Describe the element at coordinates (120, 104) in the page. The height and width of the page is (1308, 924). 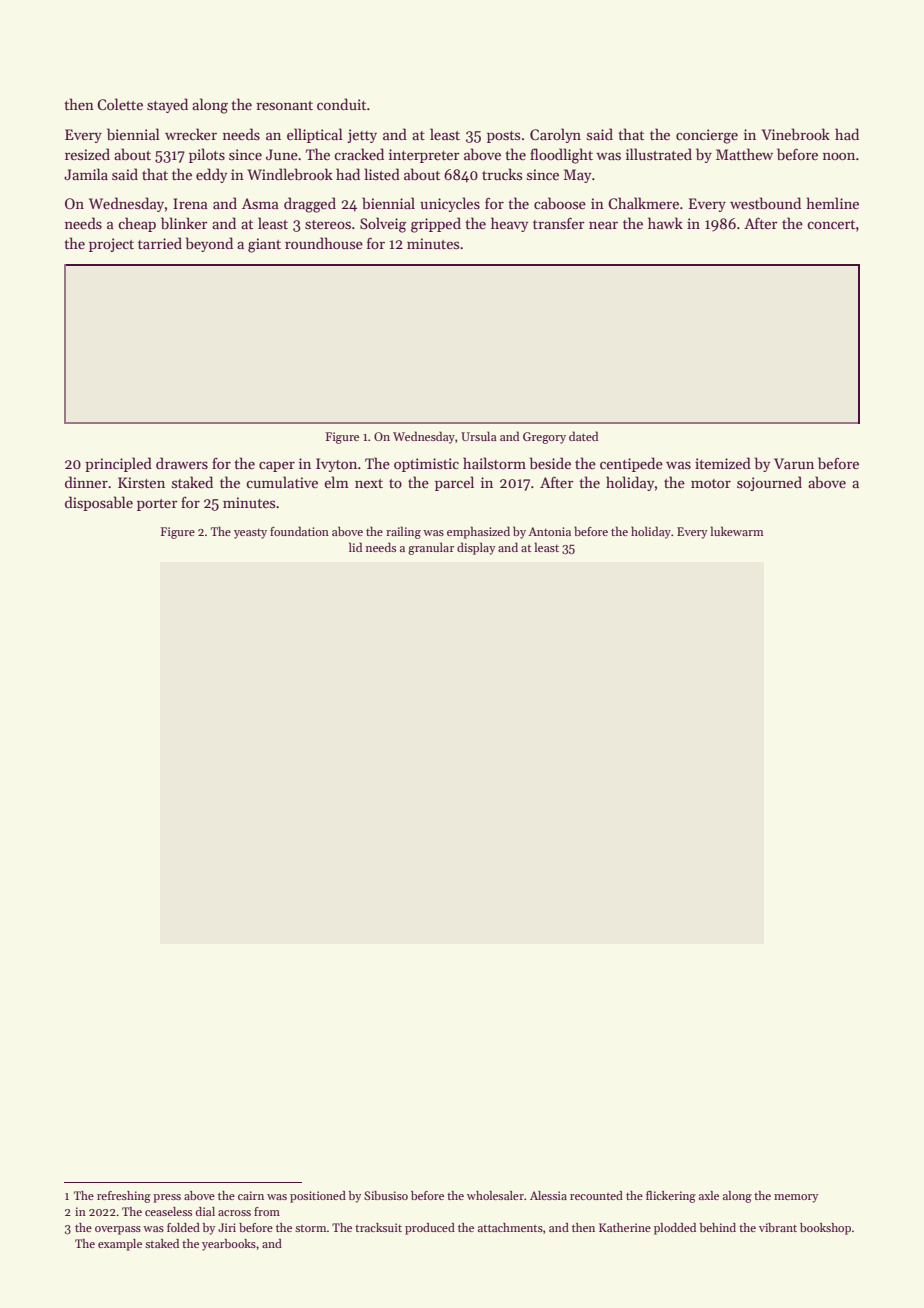
I see `Colette` at that location.
